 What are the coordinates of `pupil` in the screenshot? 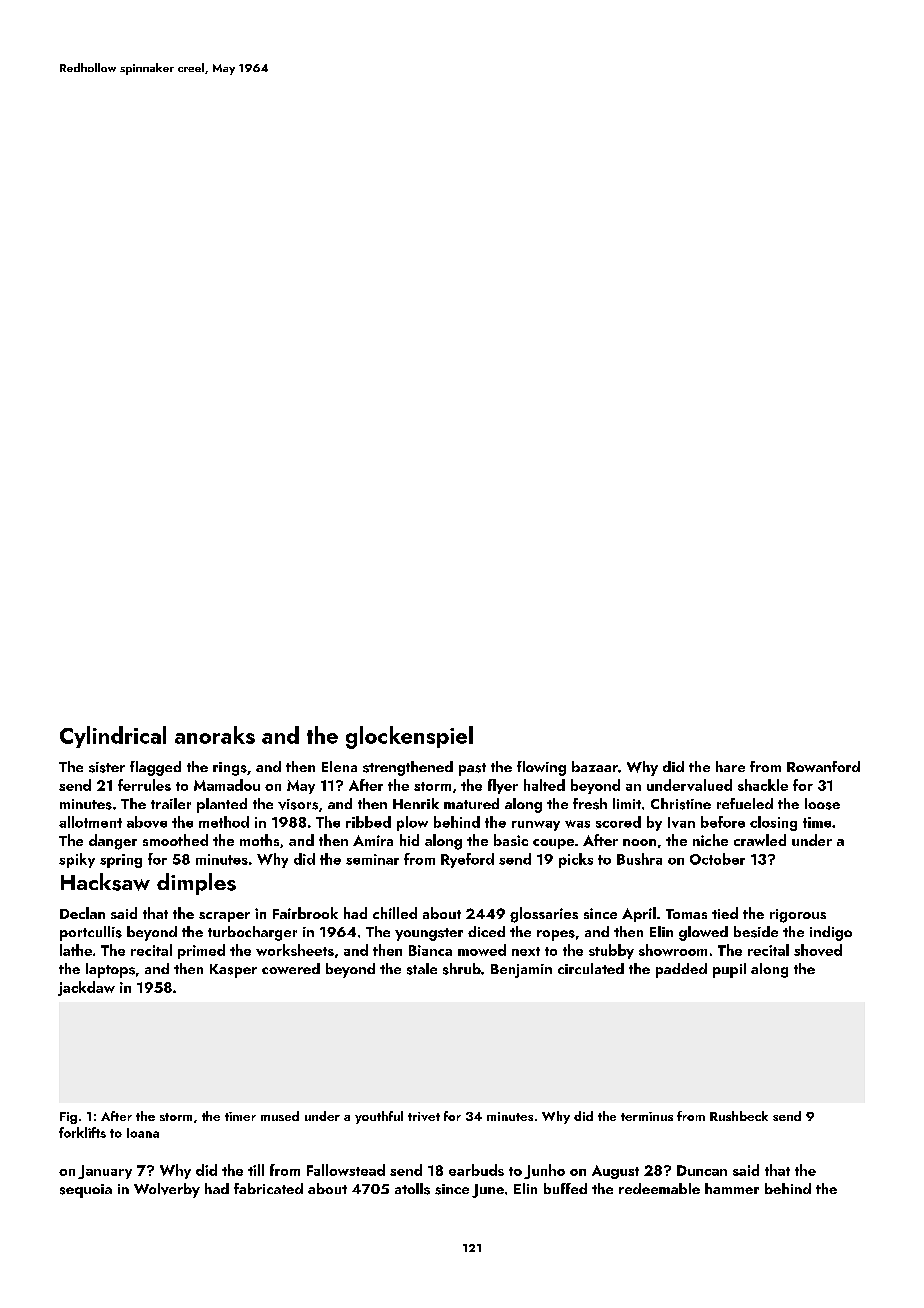 It's located at (729, 970).
